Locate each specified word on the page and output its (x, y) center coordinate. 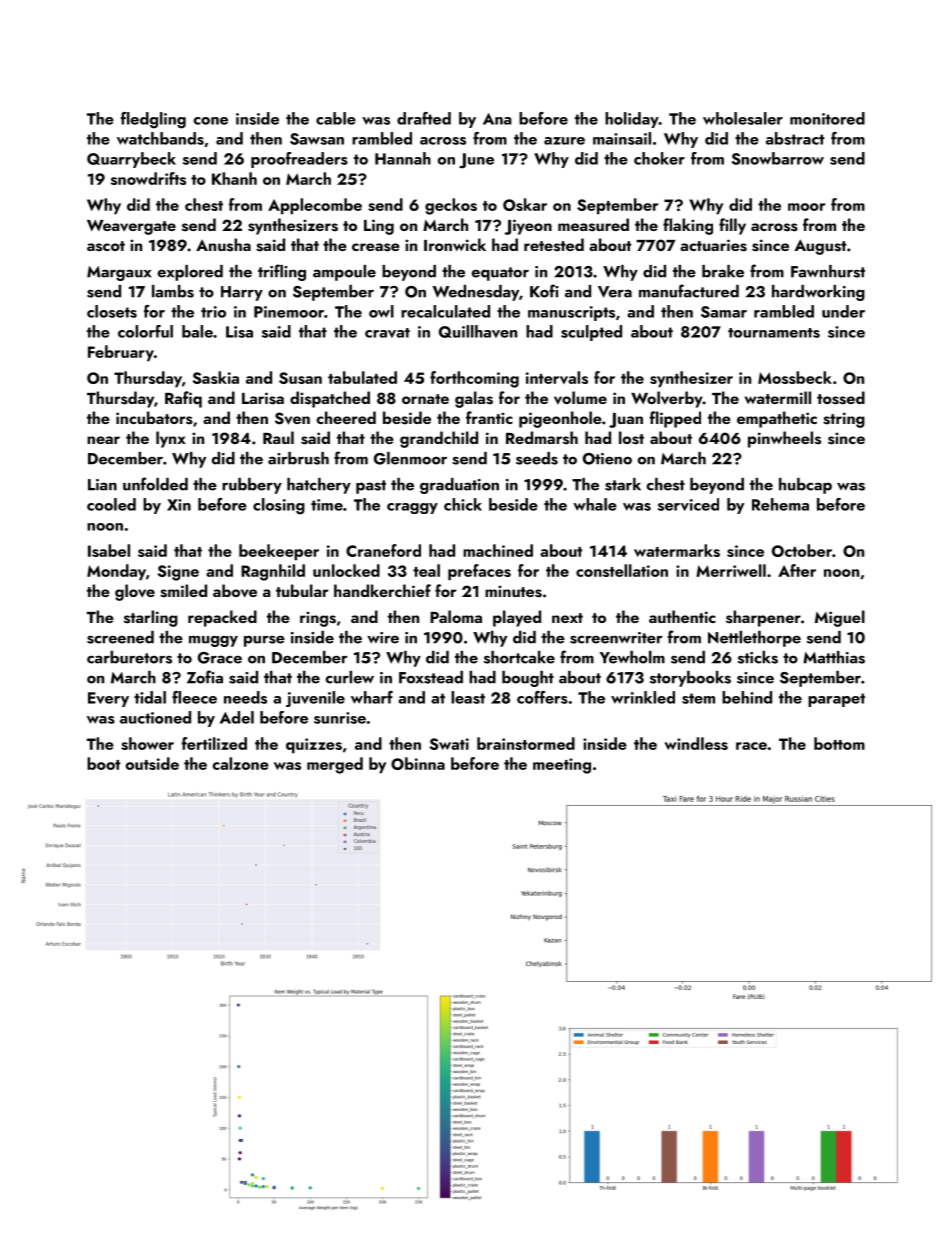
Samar (724, 312)
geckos (451, 206)
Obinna (418, 763)
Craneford (383, 550)
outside (152, 763)
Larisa (263, 398)
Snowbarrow (778, 158)
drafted (424, 118)
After (797, 570)
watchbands (160, 138)
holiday (632, 120)
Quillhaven (478, 331)
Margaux (119, 273)
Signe (178, 573)
